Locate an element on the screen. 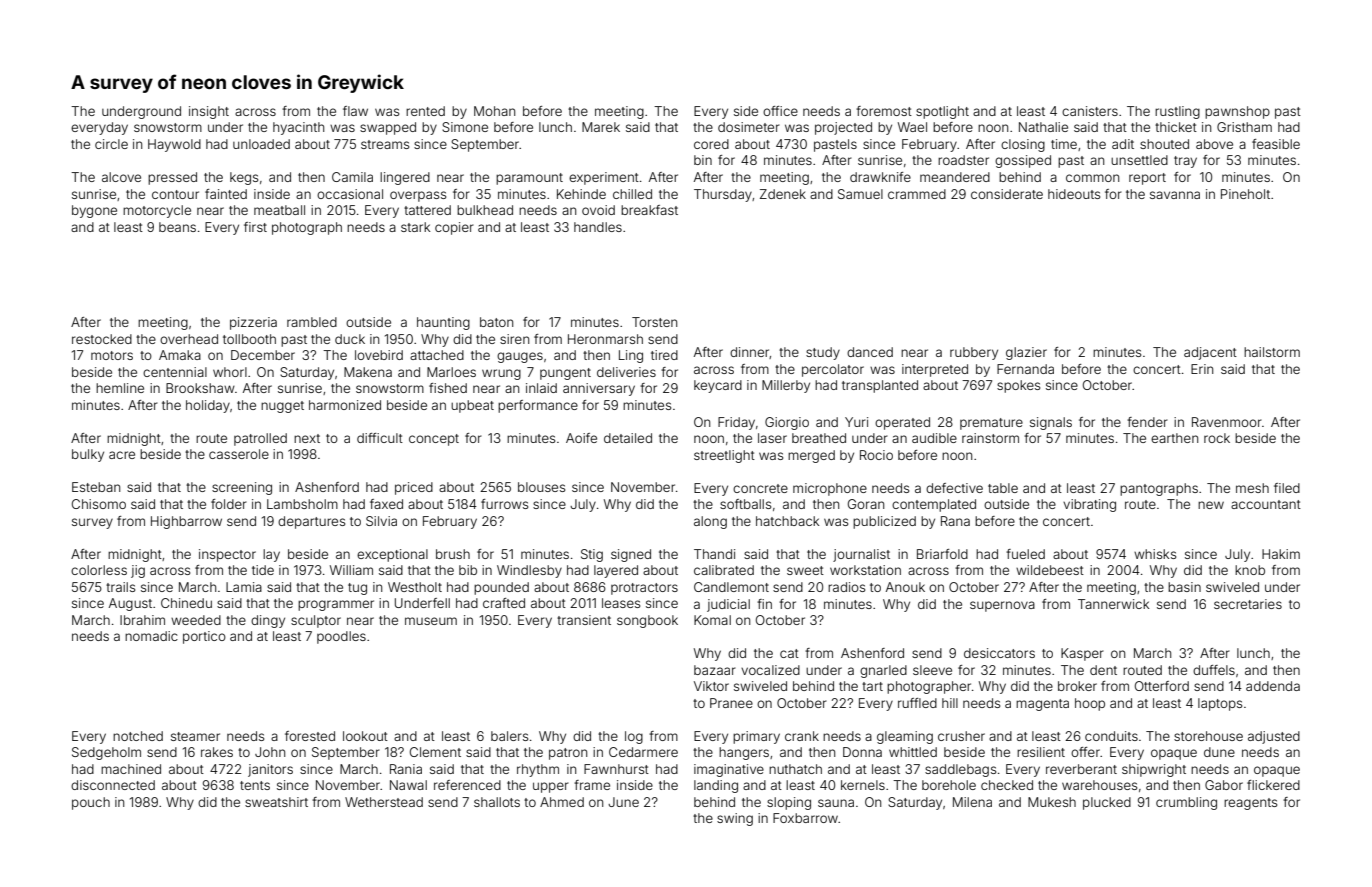 This screenshot has height=887, width=1372. desiccators is located at coordinates (999, 653).
